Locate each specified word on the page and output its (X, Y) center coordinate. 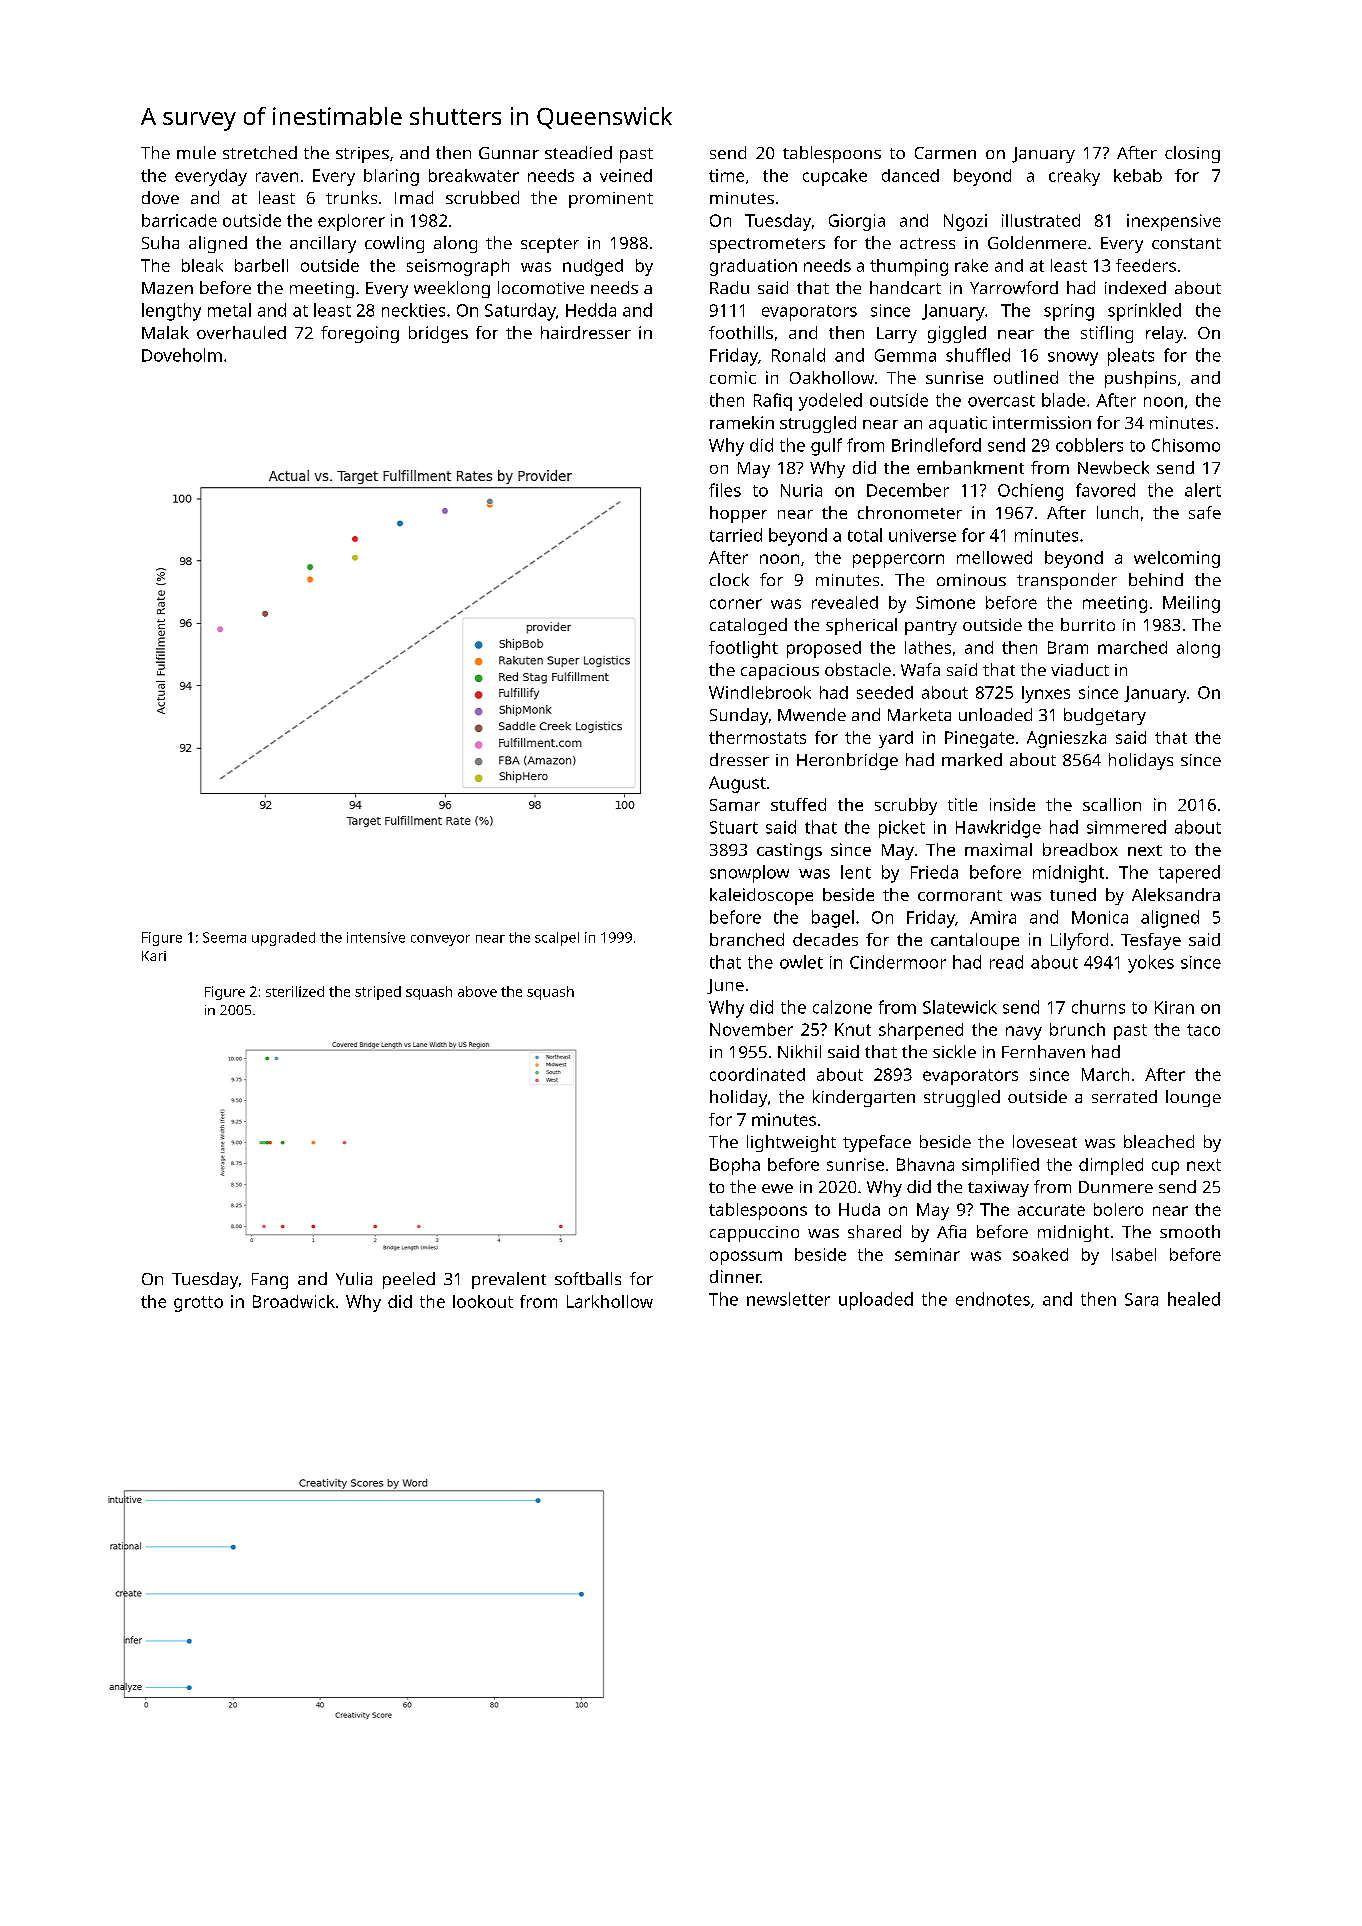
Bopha (735, 1166)
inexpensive (1174, 222)
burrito (1088, 624)
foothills (741, 332)
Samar (735, 805)
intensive (376, 937)
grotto (198, 1304)
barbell (261, 265)
